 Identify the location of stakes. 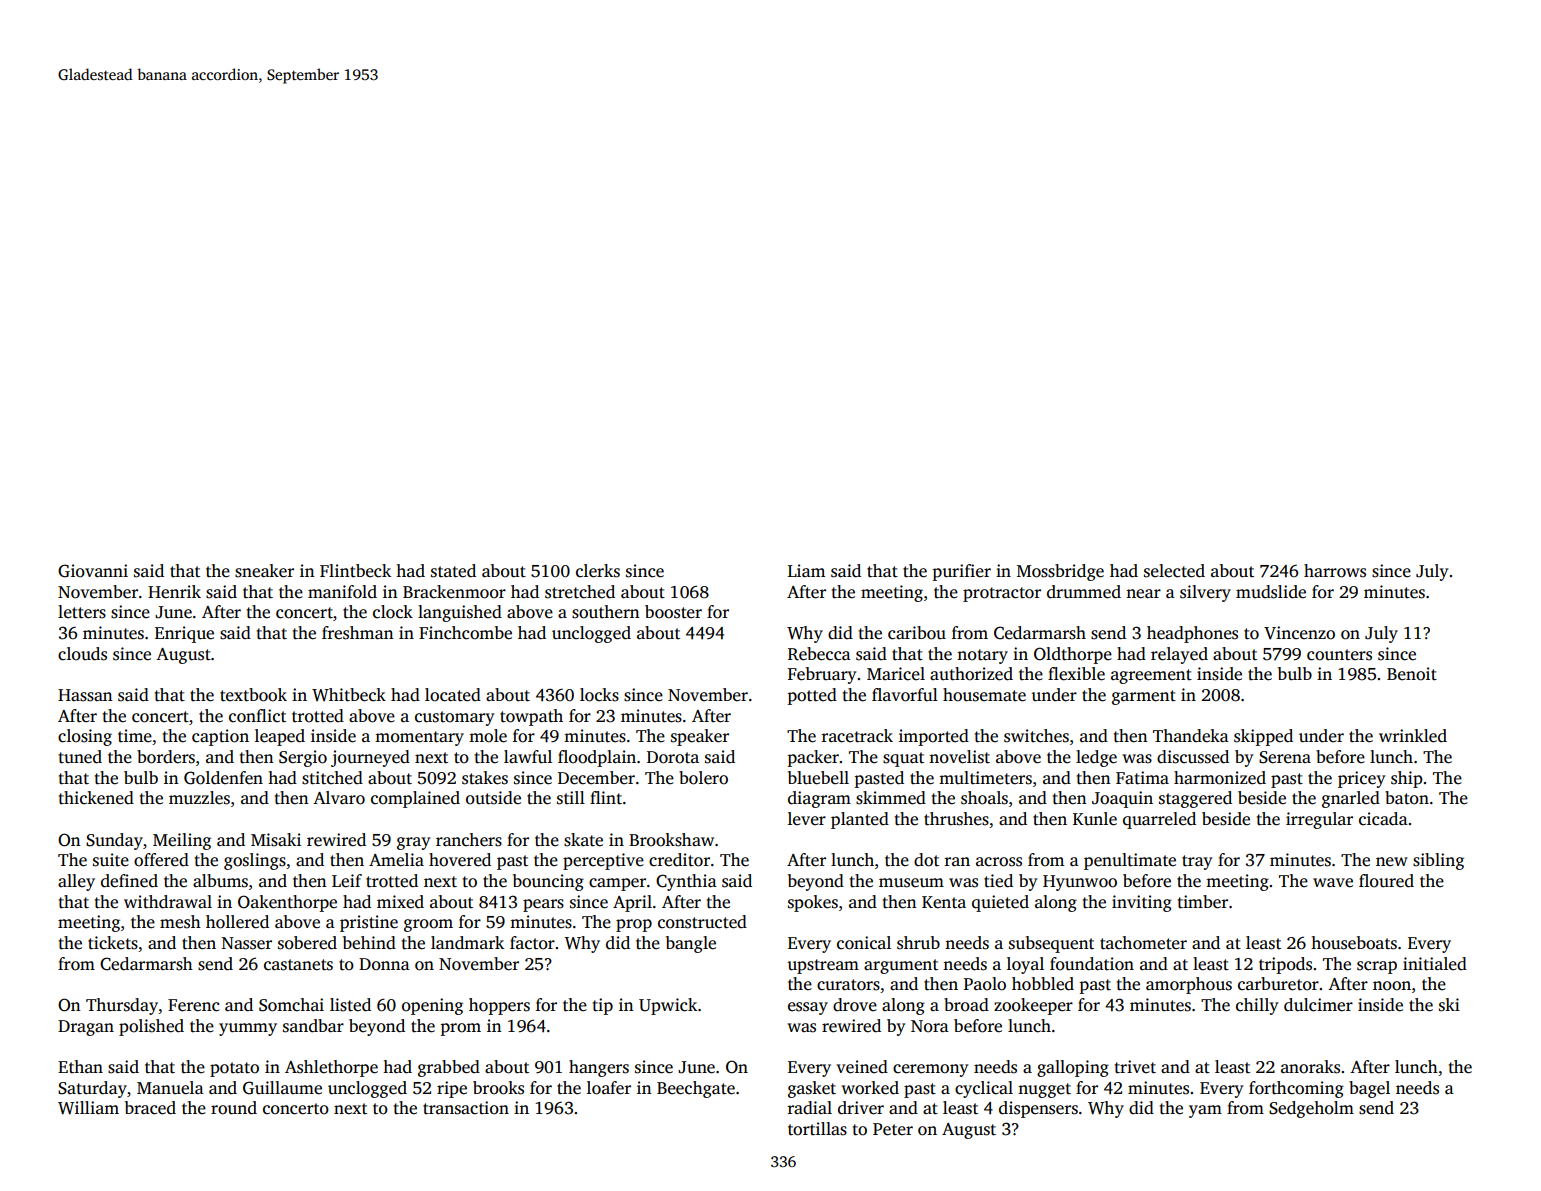
(485, 778).
